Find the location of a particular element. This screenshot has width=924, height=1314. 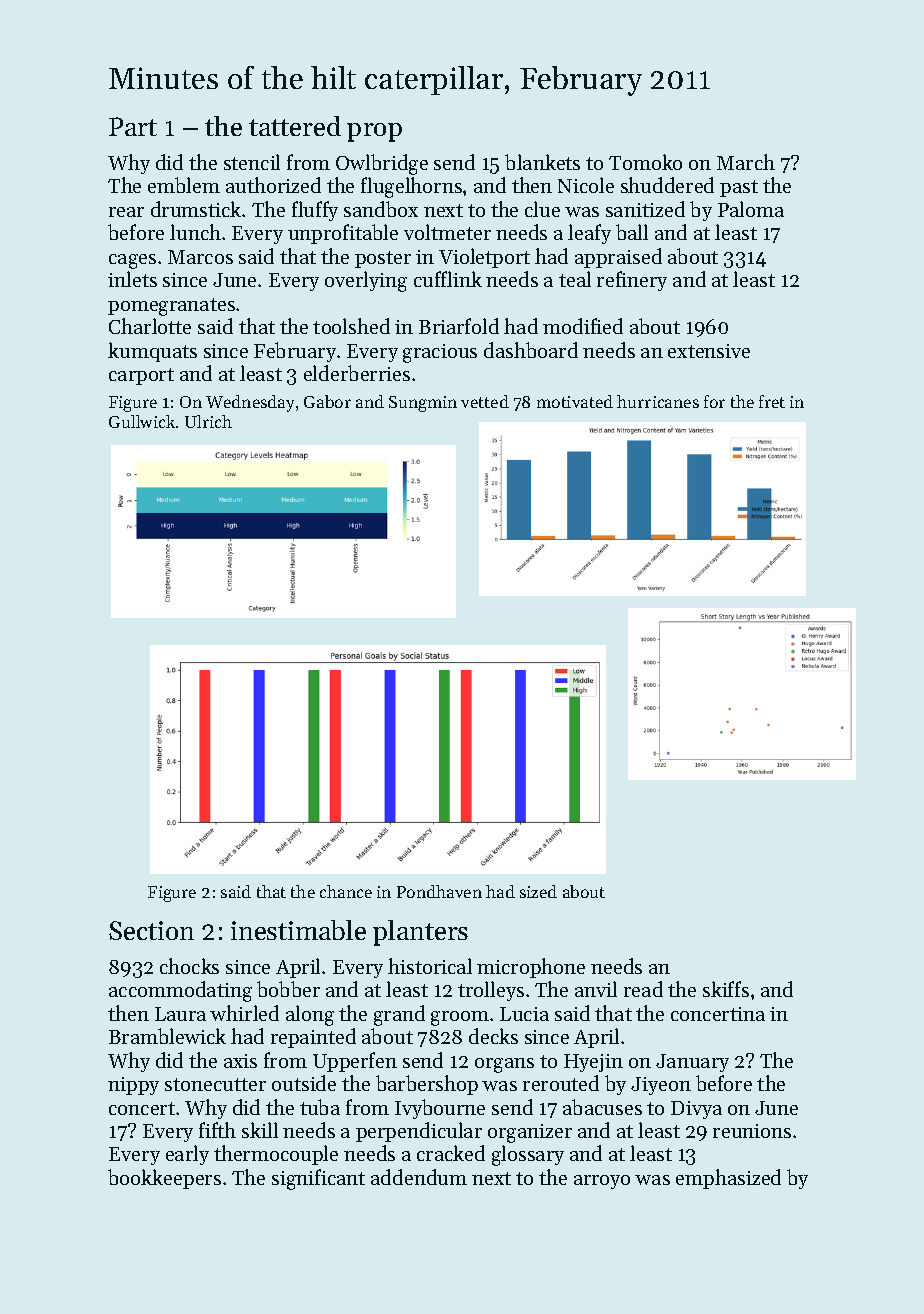

chocks is located at coordinates (189, 966).
